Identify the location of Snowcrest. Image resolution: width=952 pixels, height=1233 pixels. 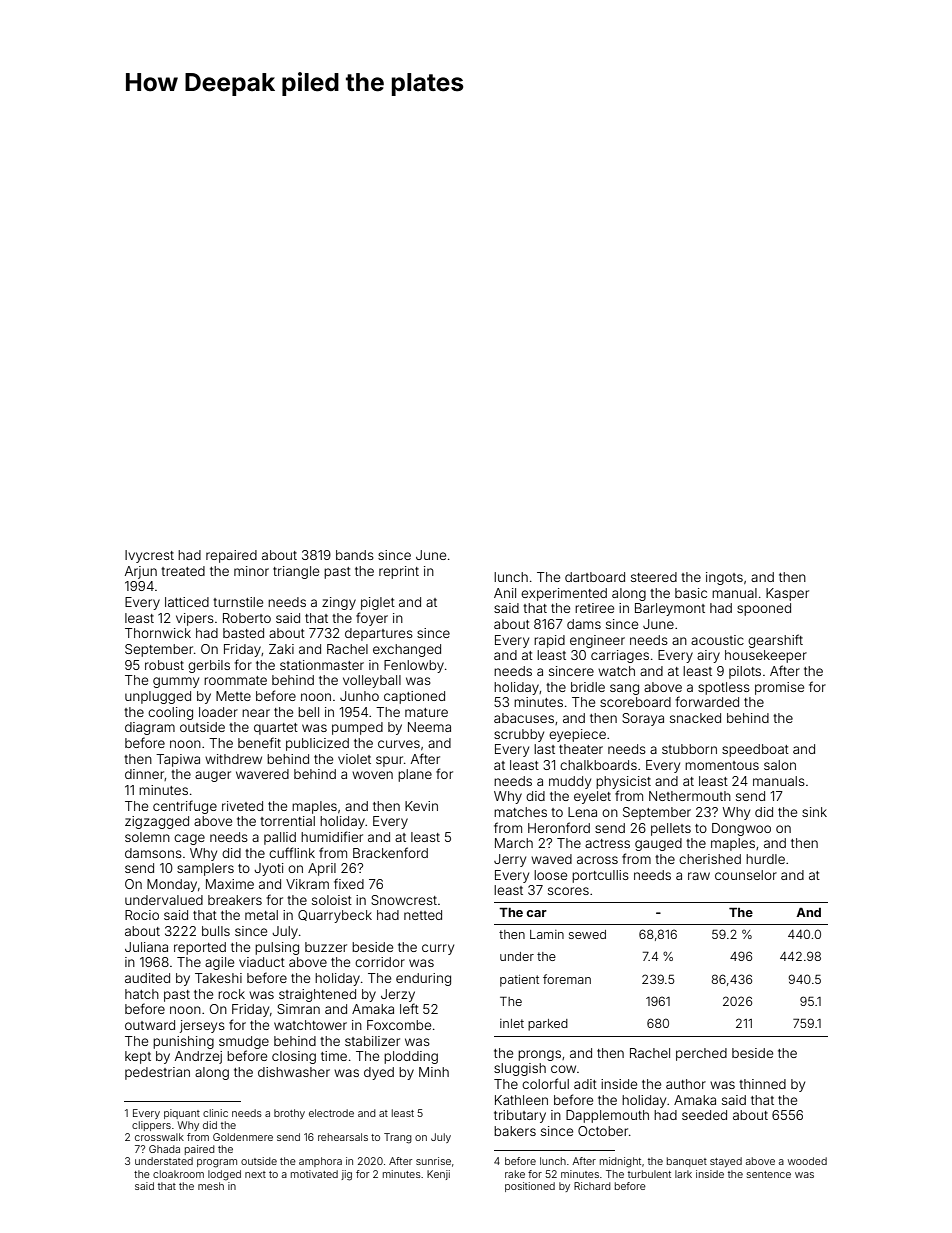
(404, 900).
